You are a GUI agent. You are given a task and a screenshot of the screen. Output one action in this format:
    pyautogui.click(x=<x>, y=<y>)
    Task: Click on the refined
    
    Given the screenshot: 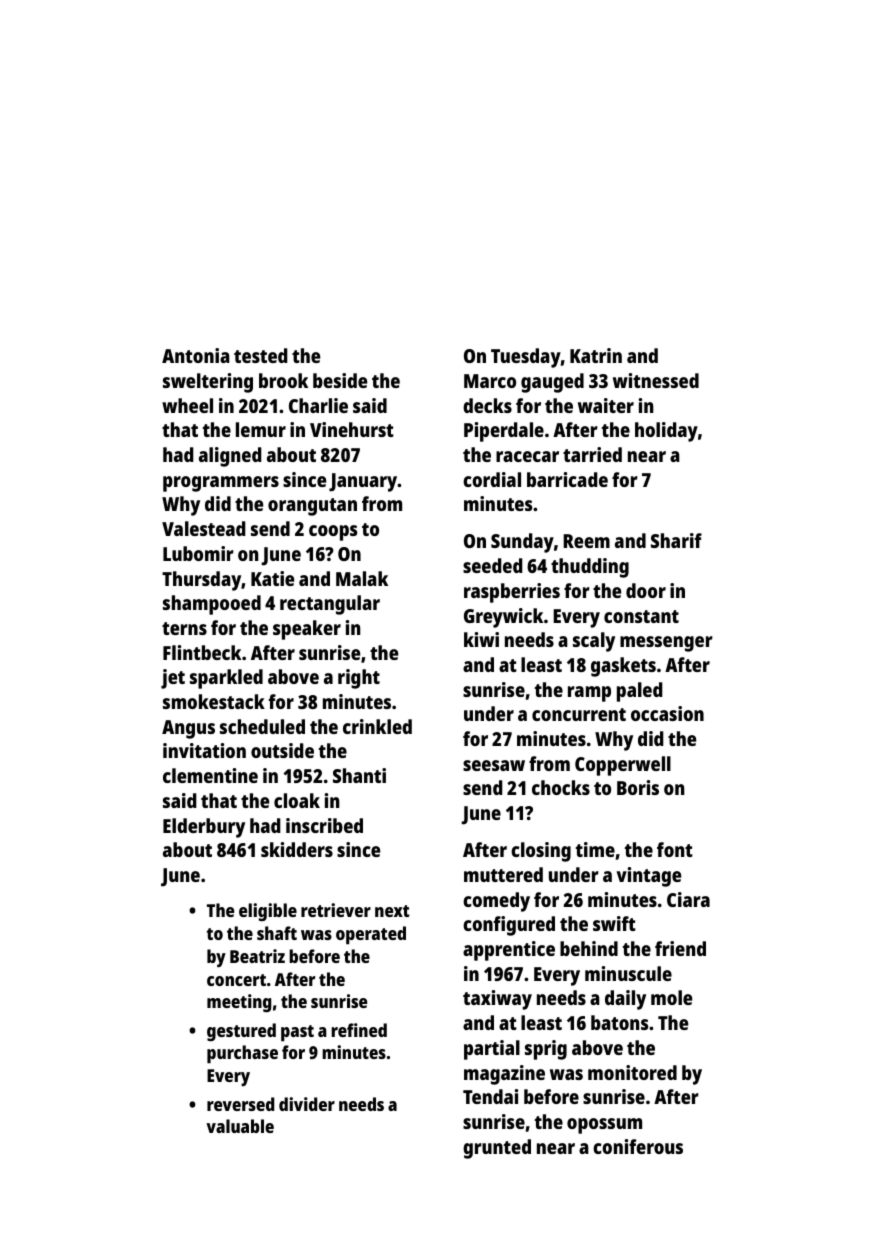 What is the action you would take?
    pyautogui.click(x=359, y=1030)
